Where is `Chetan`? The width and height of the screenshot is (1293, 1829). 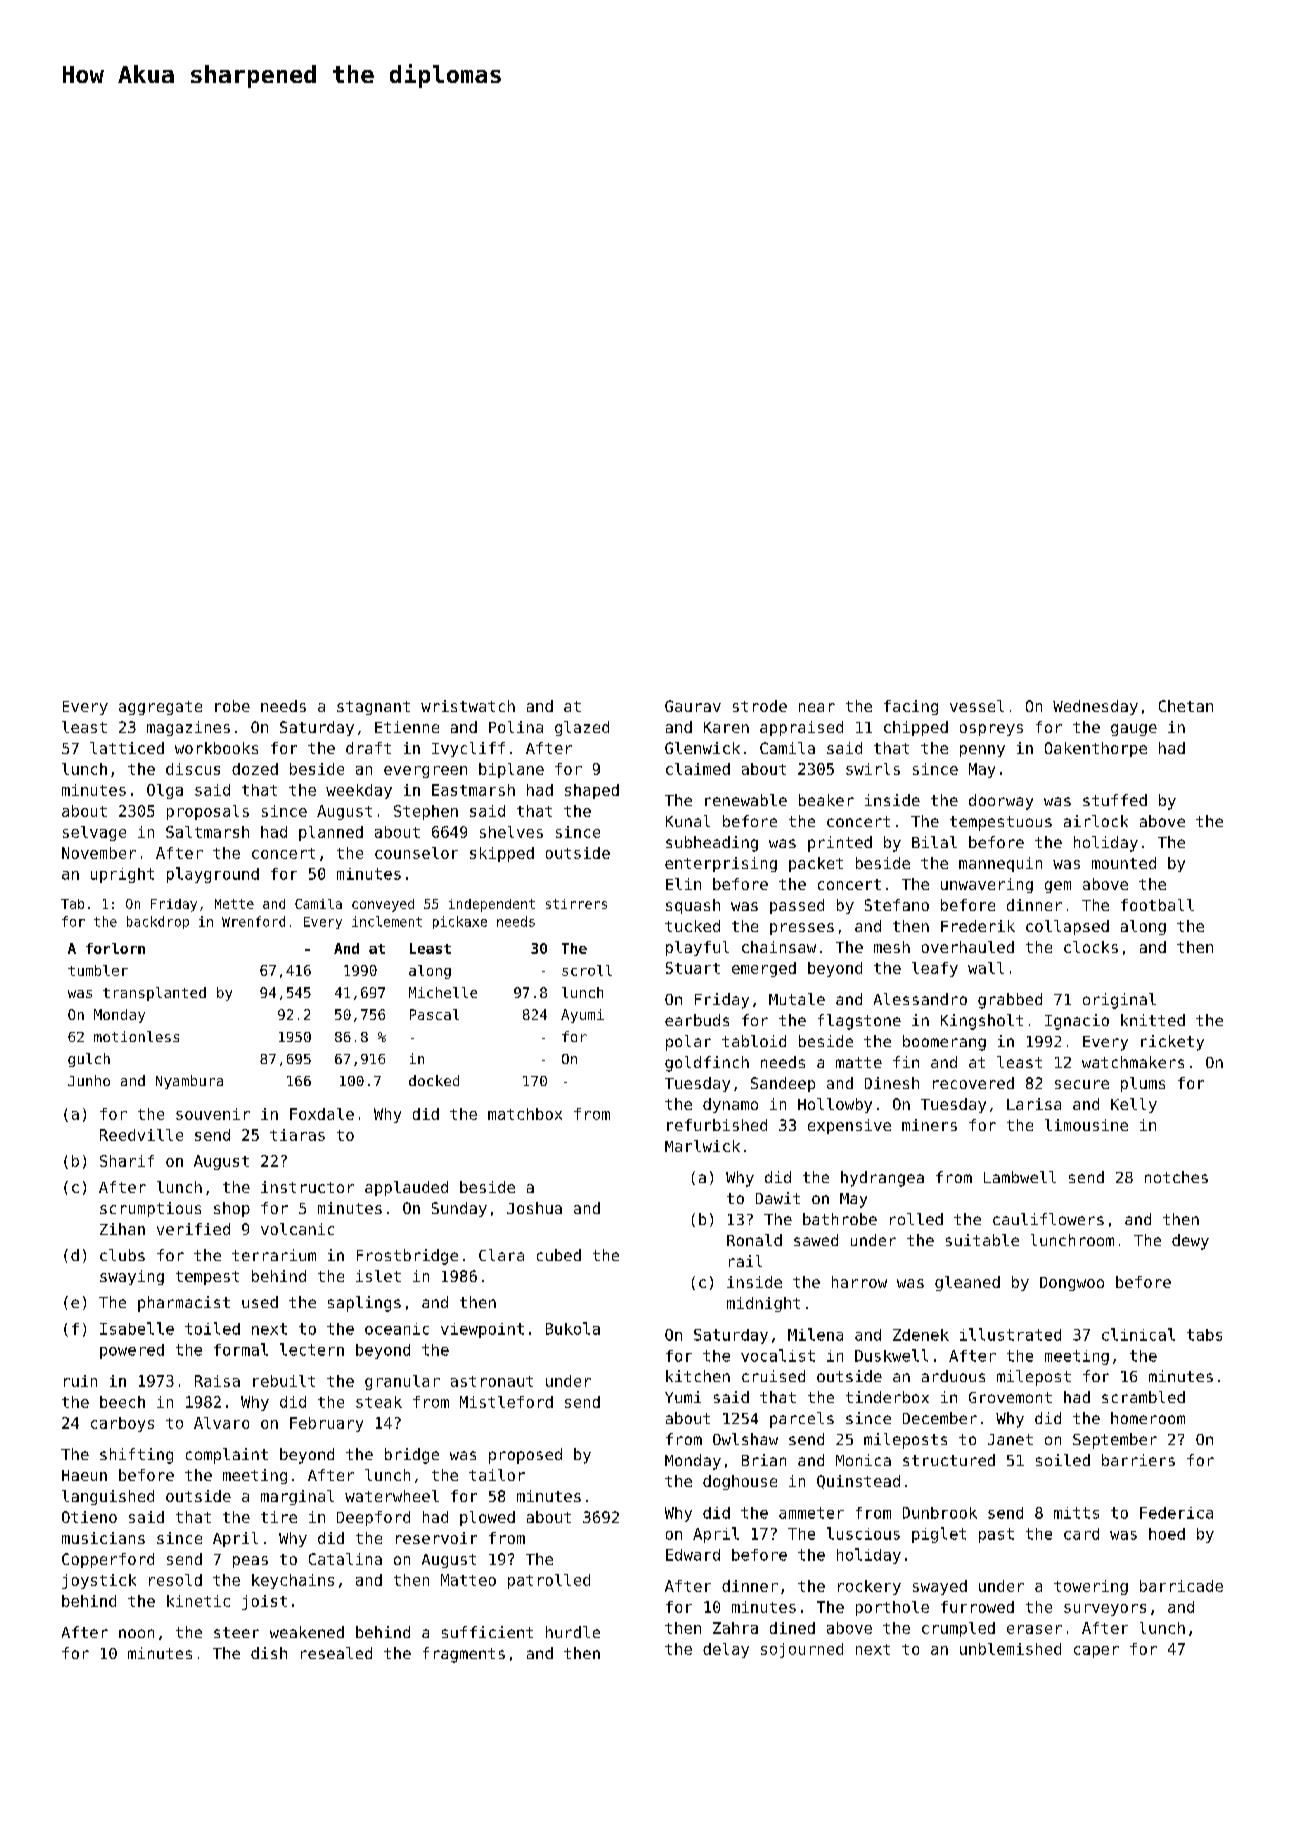
Chetan is located at coordinates (1186, 706).
